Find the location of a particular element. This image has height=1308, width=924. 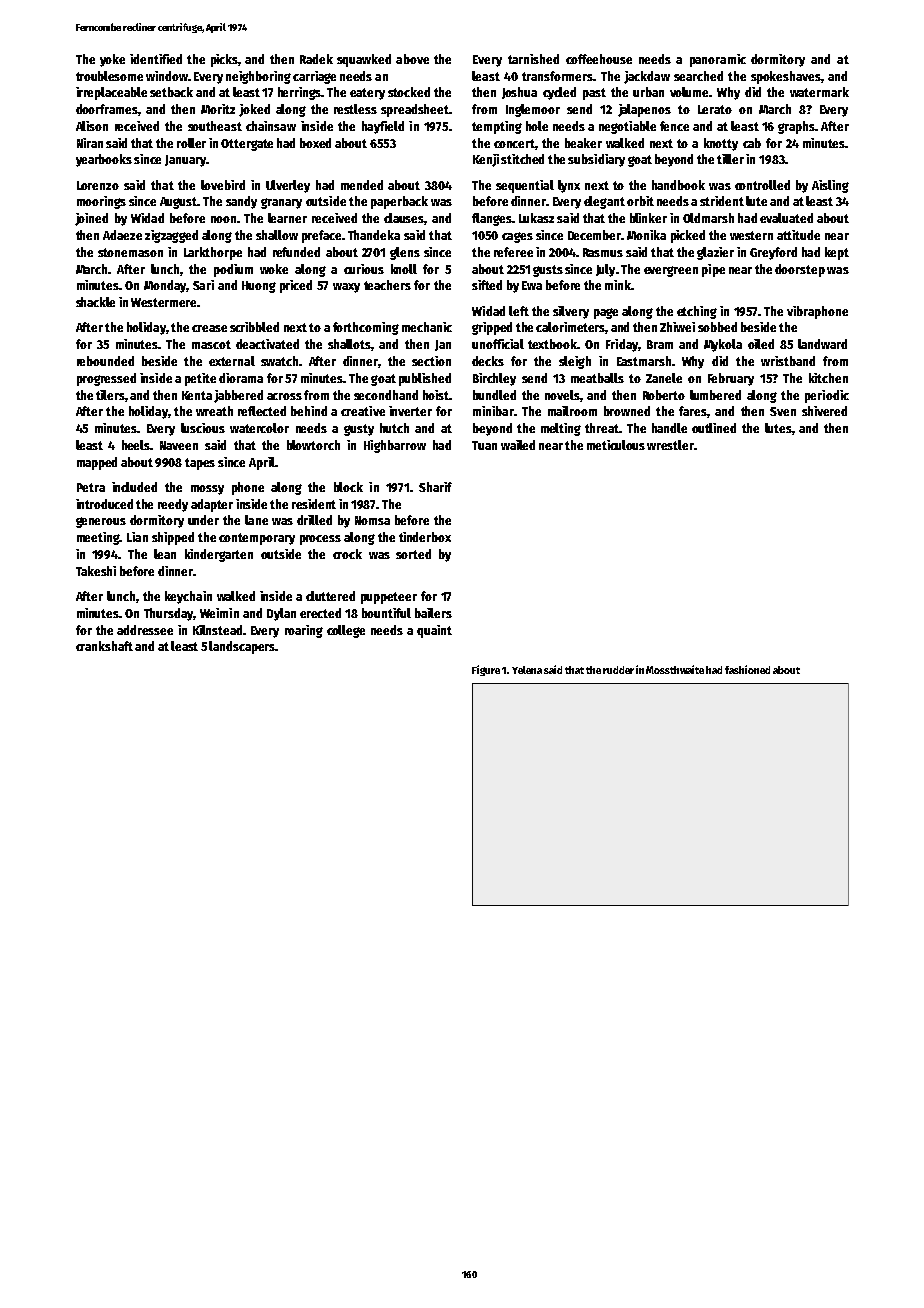

tilers is located at coordinates (110, 395).
